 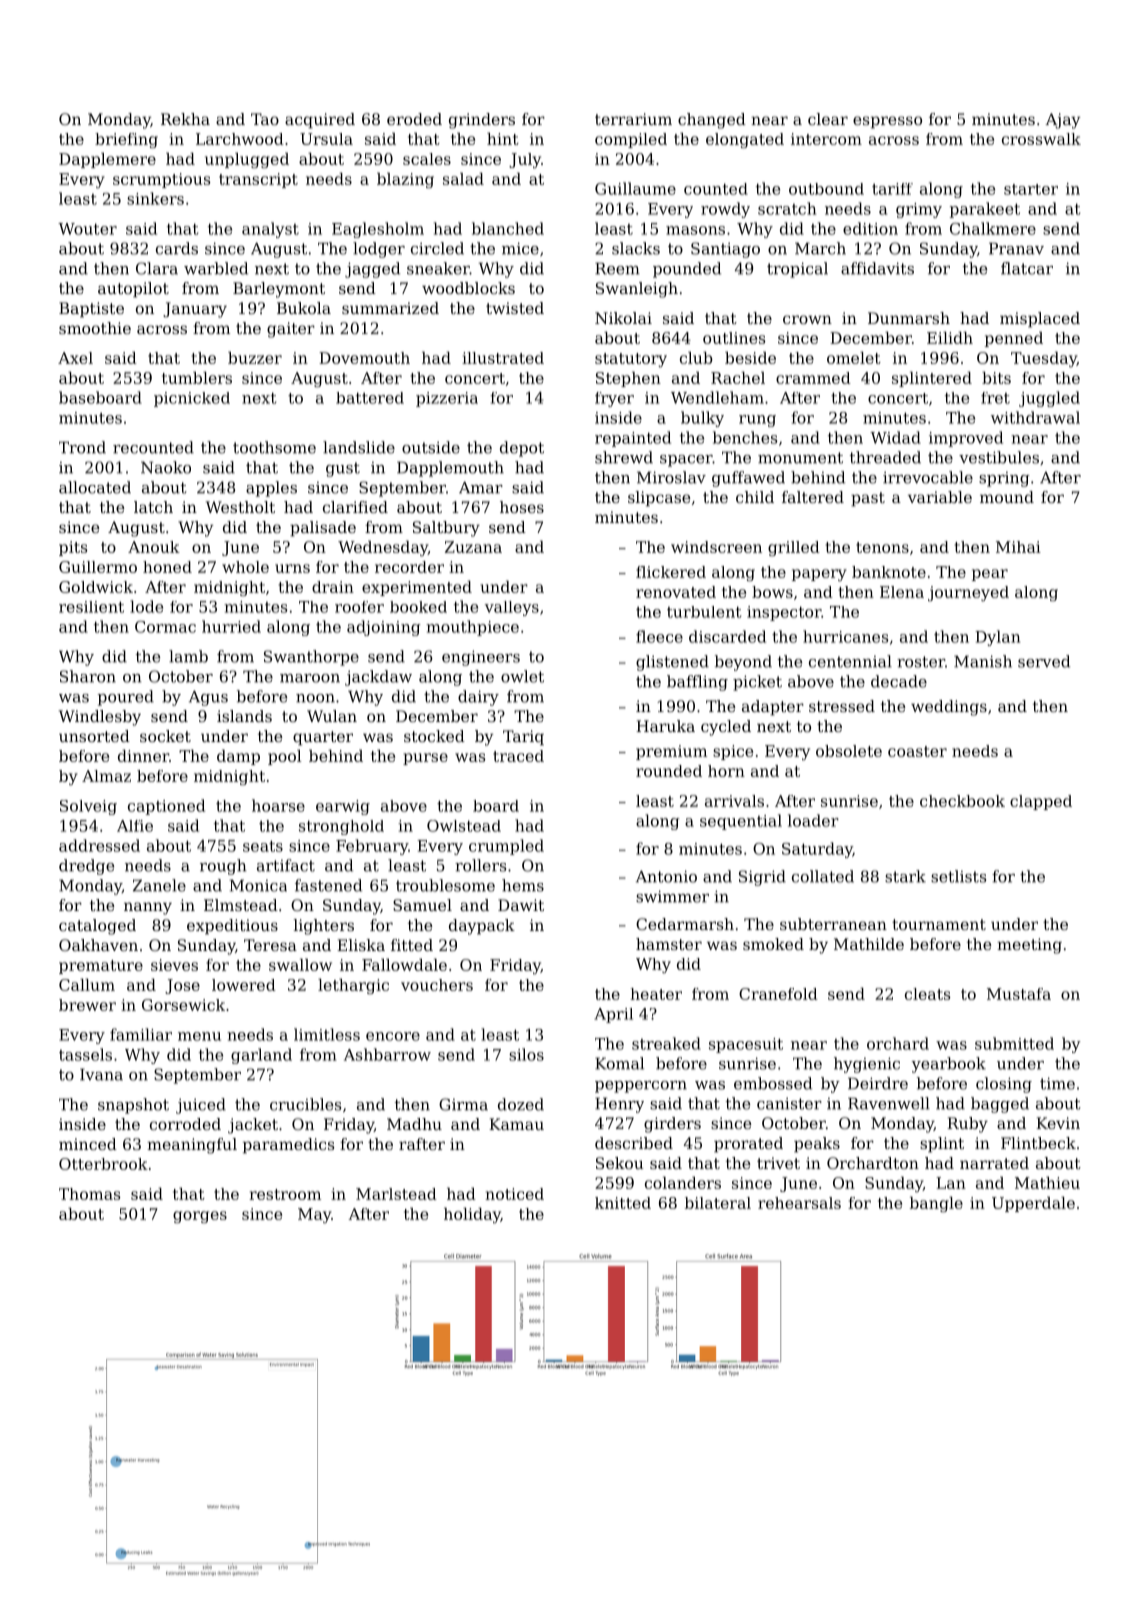 I want to click on tumblers, so click(x=197, y=377).
